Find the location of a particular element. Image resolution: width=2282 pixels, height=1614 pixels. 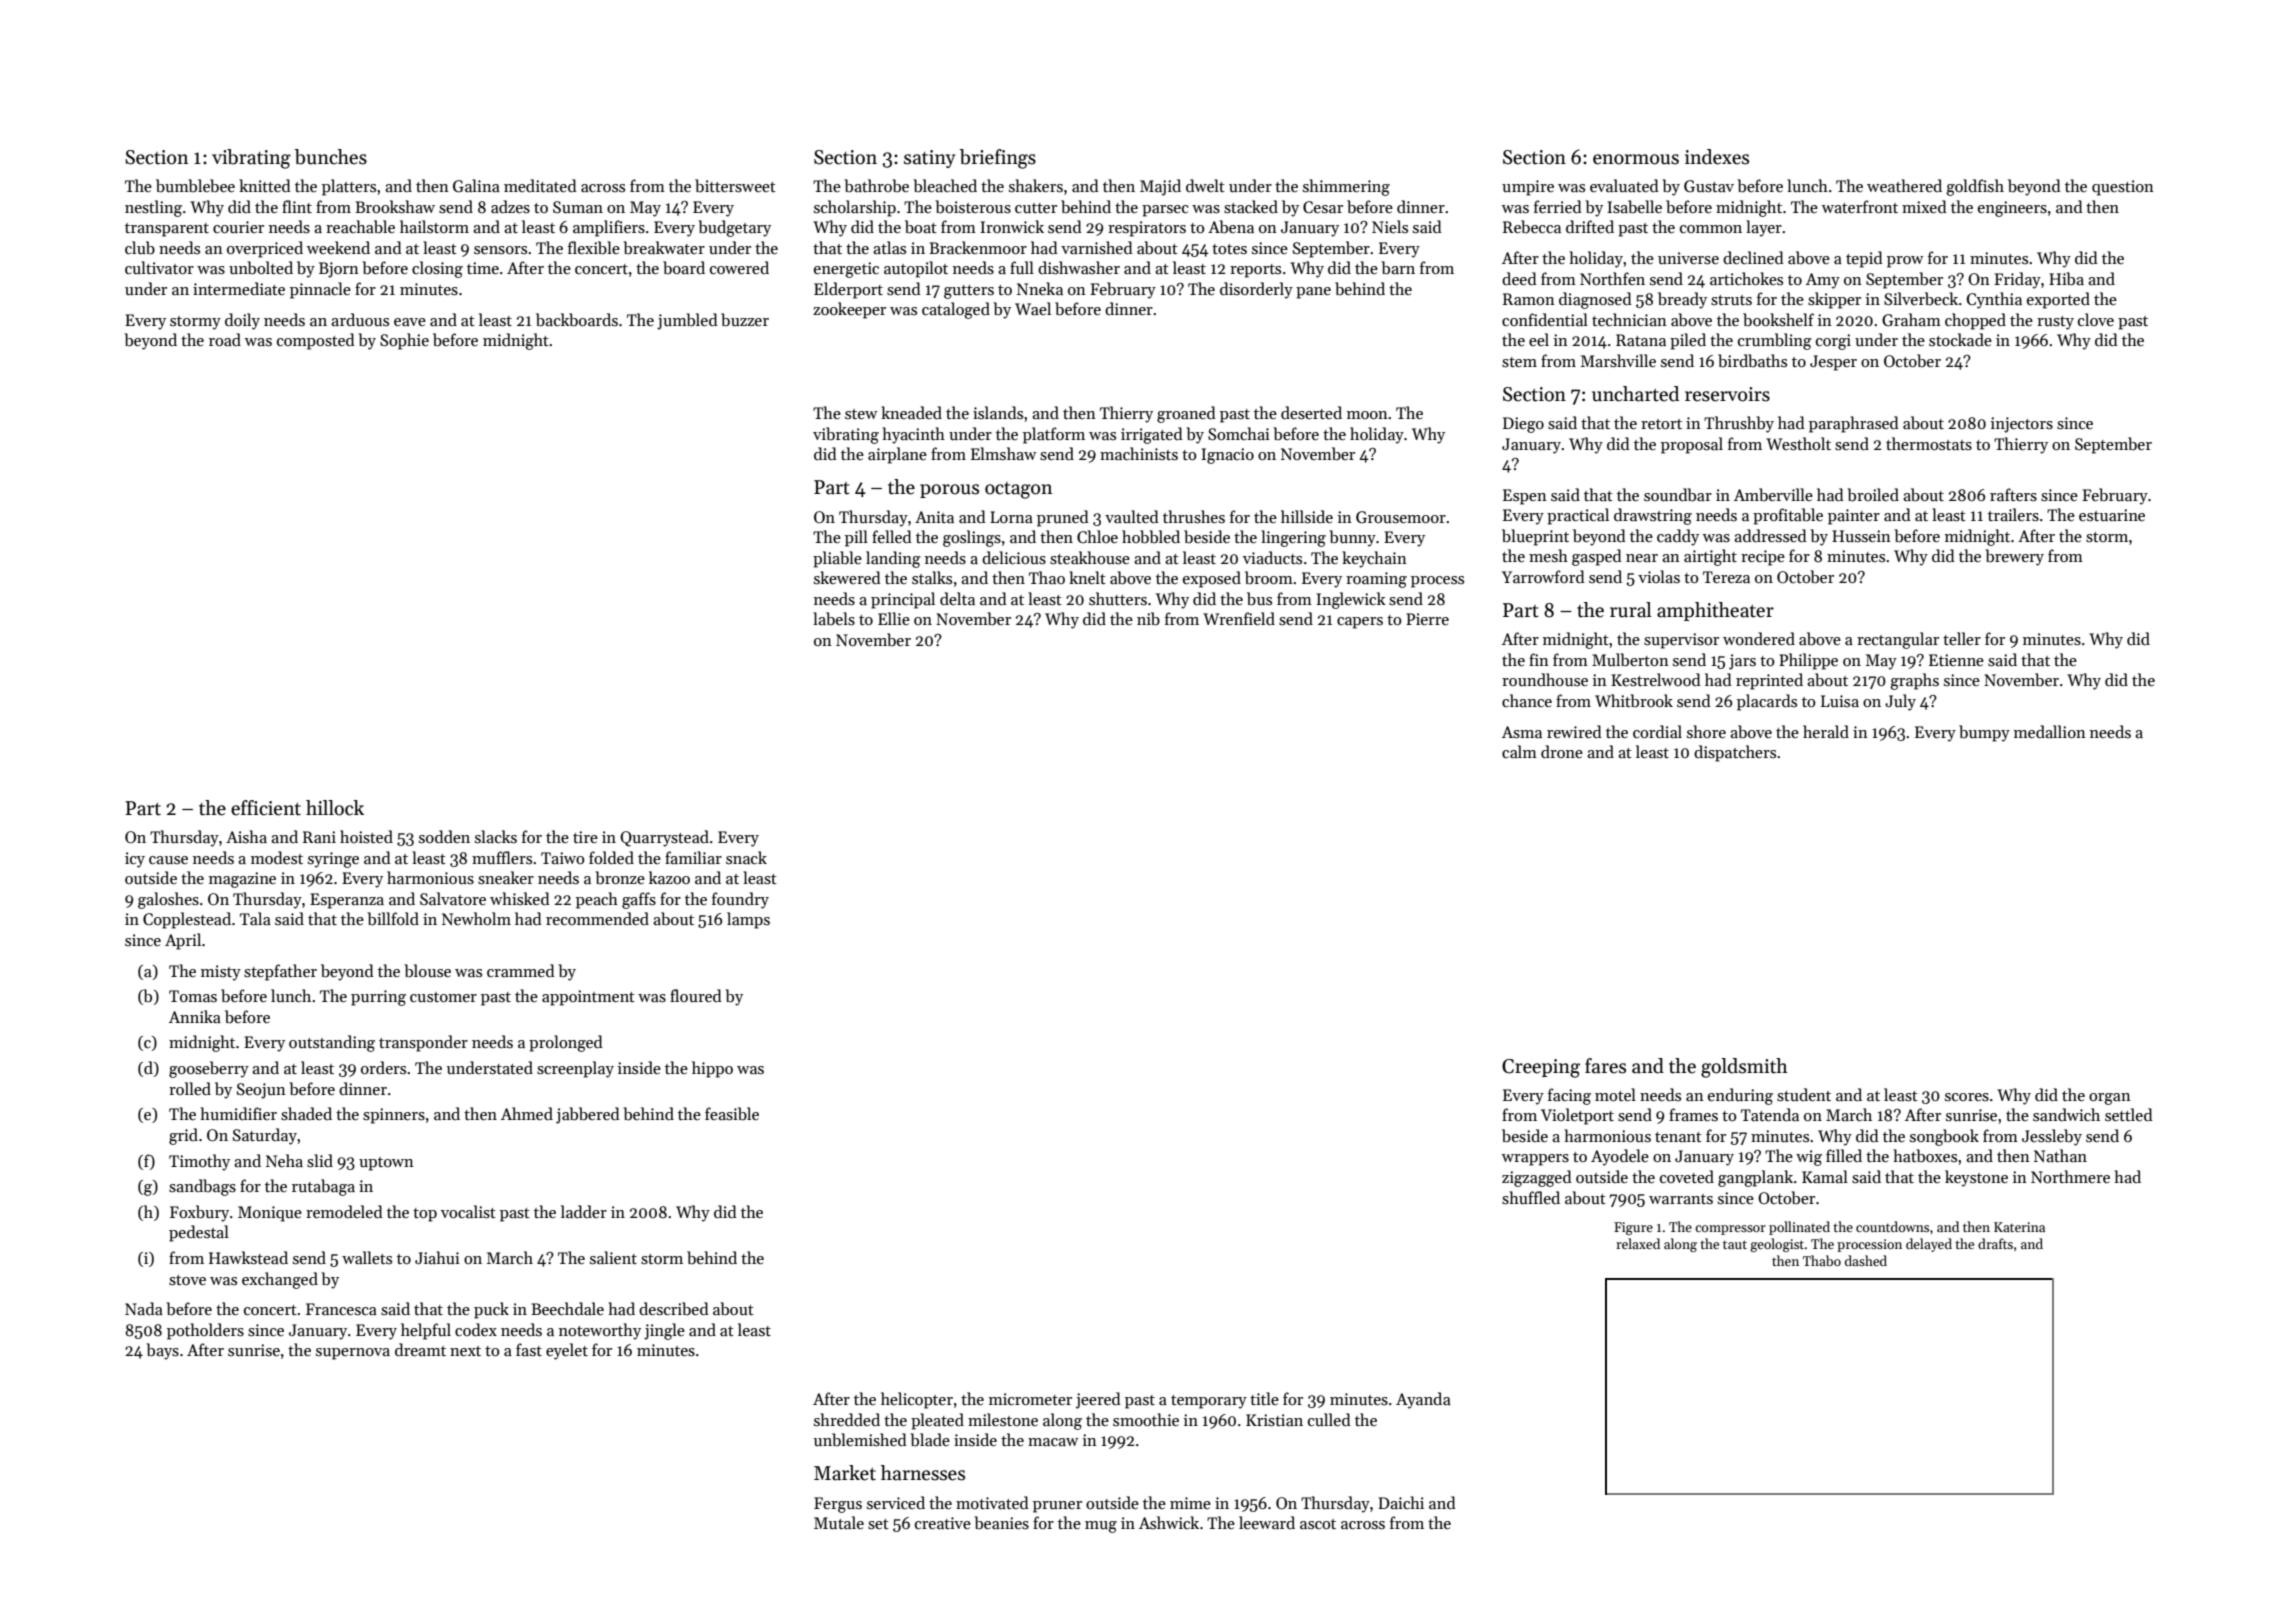

Ayanda is located at coordinates (1423, 1400).
